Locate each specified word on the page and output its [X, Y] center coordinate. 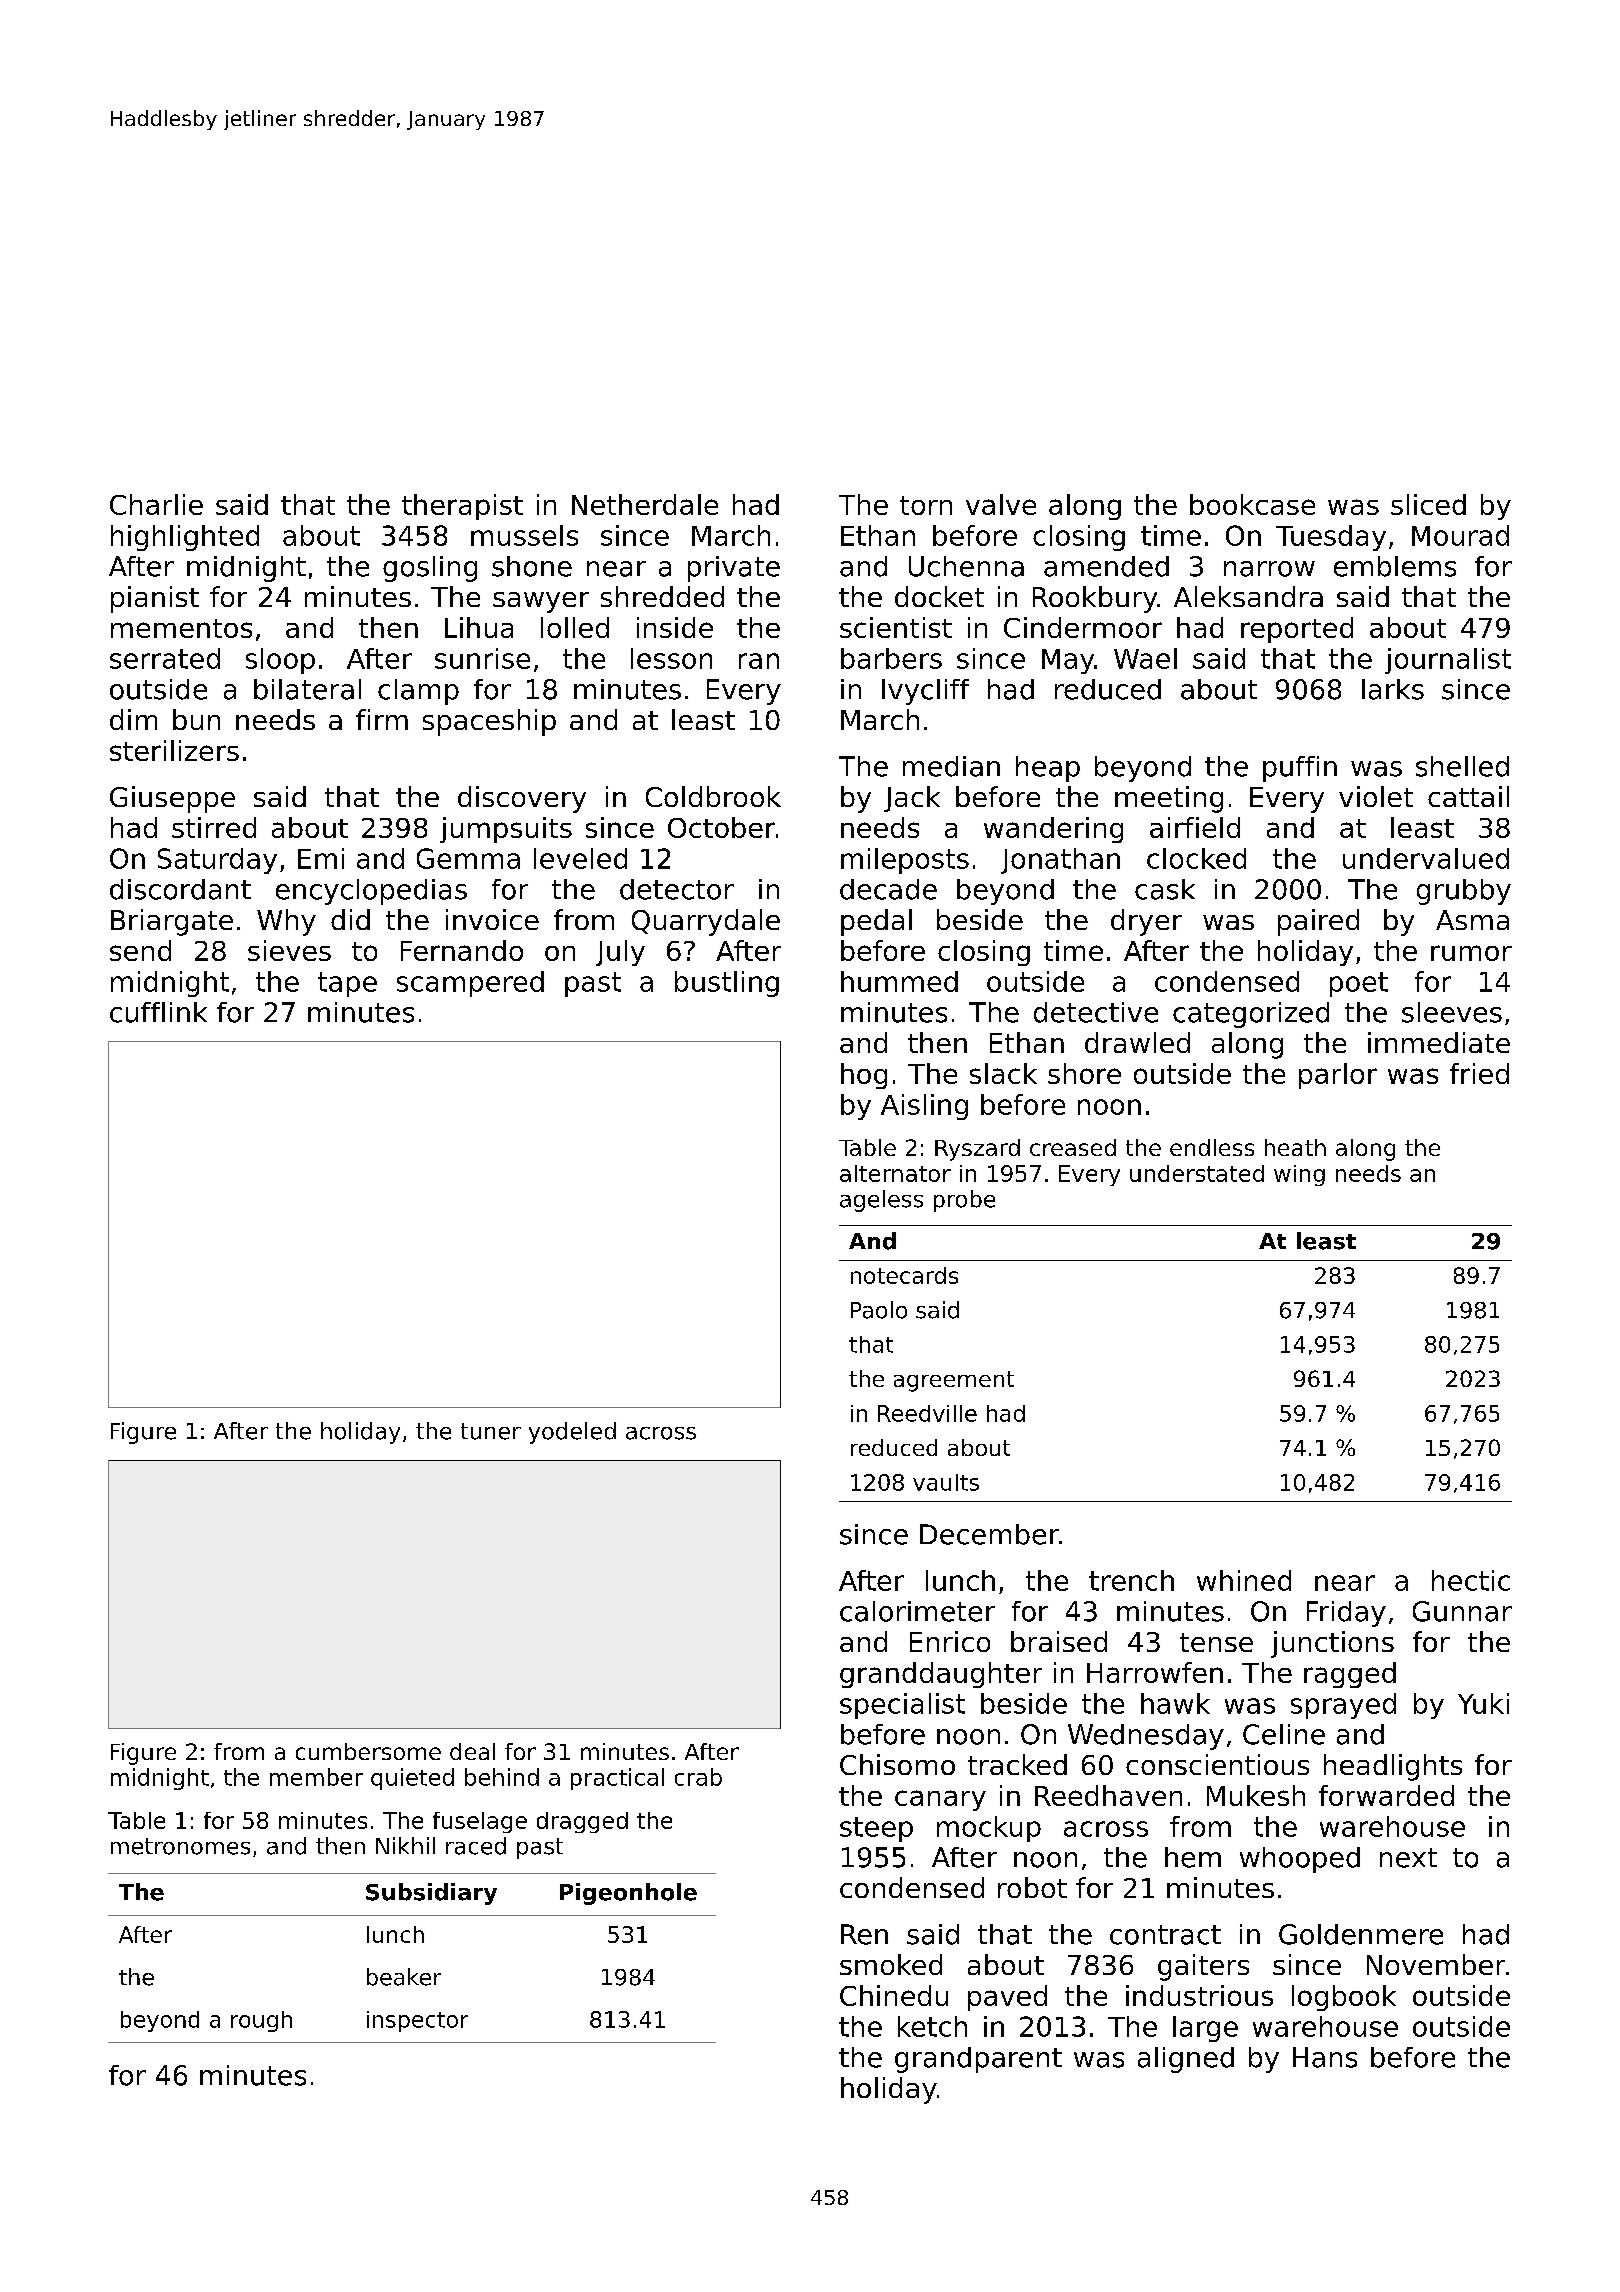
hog [864, 1076]
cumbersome [368, 1751]
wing [1299, 1175]
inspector [417, 2021]
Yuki [1483, 1703]
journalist [1448, 661]
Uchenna [966, 566]
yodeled [572, 1433]
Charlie [156, 504]
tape [347, 984]
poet [1359, 984]
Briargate [172, 922]
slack [1003, 1073]
